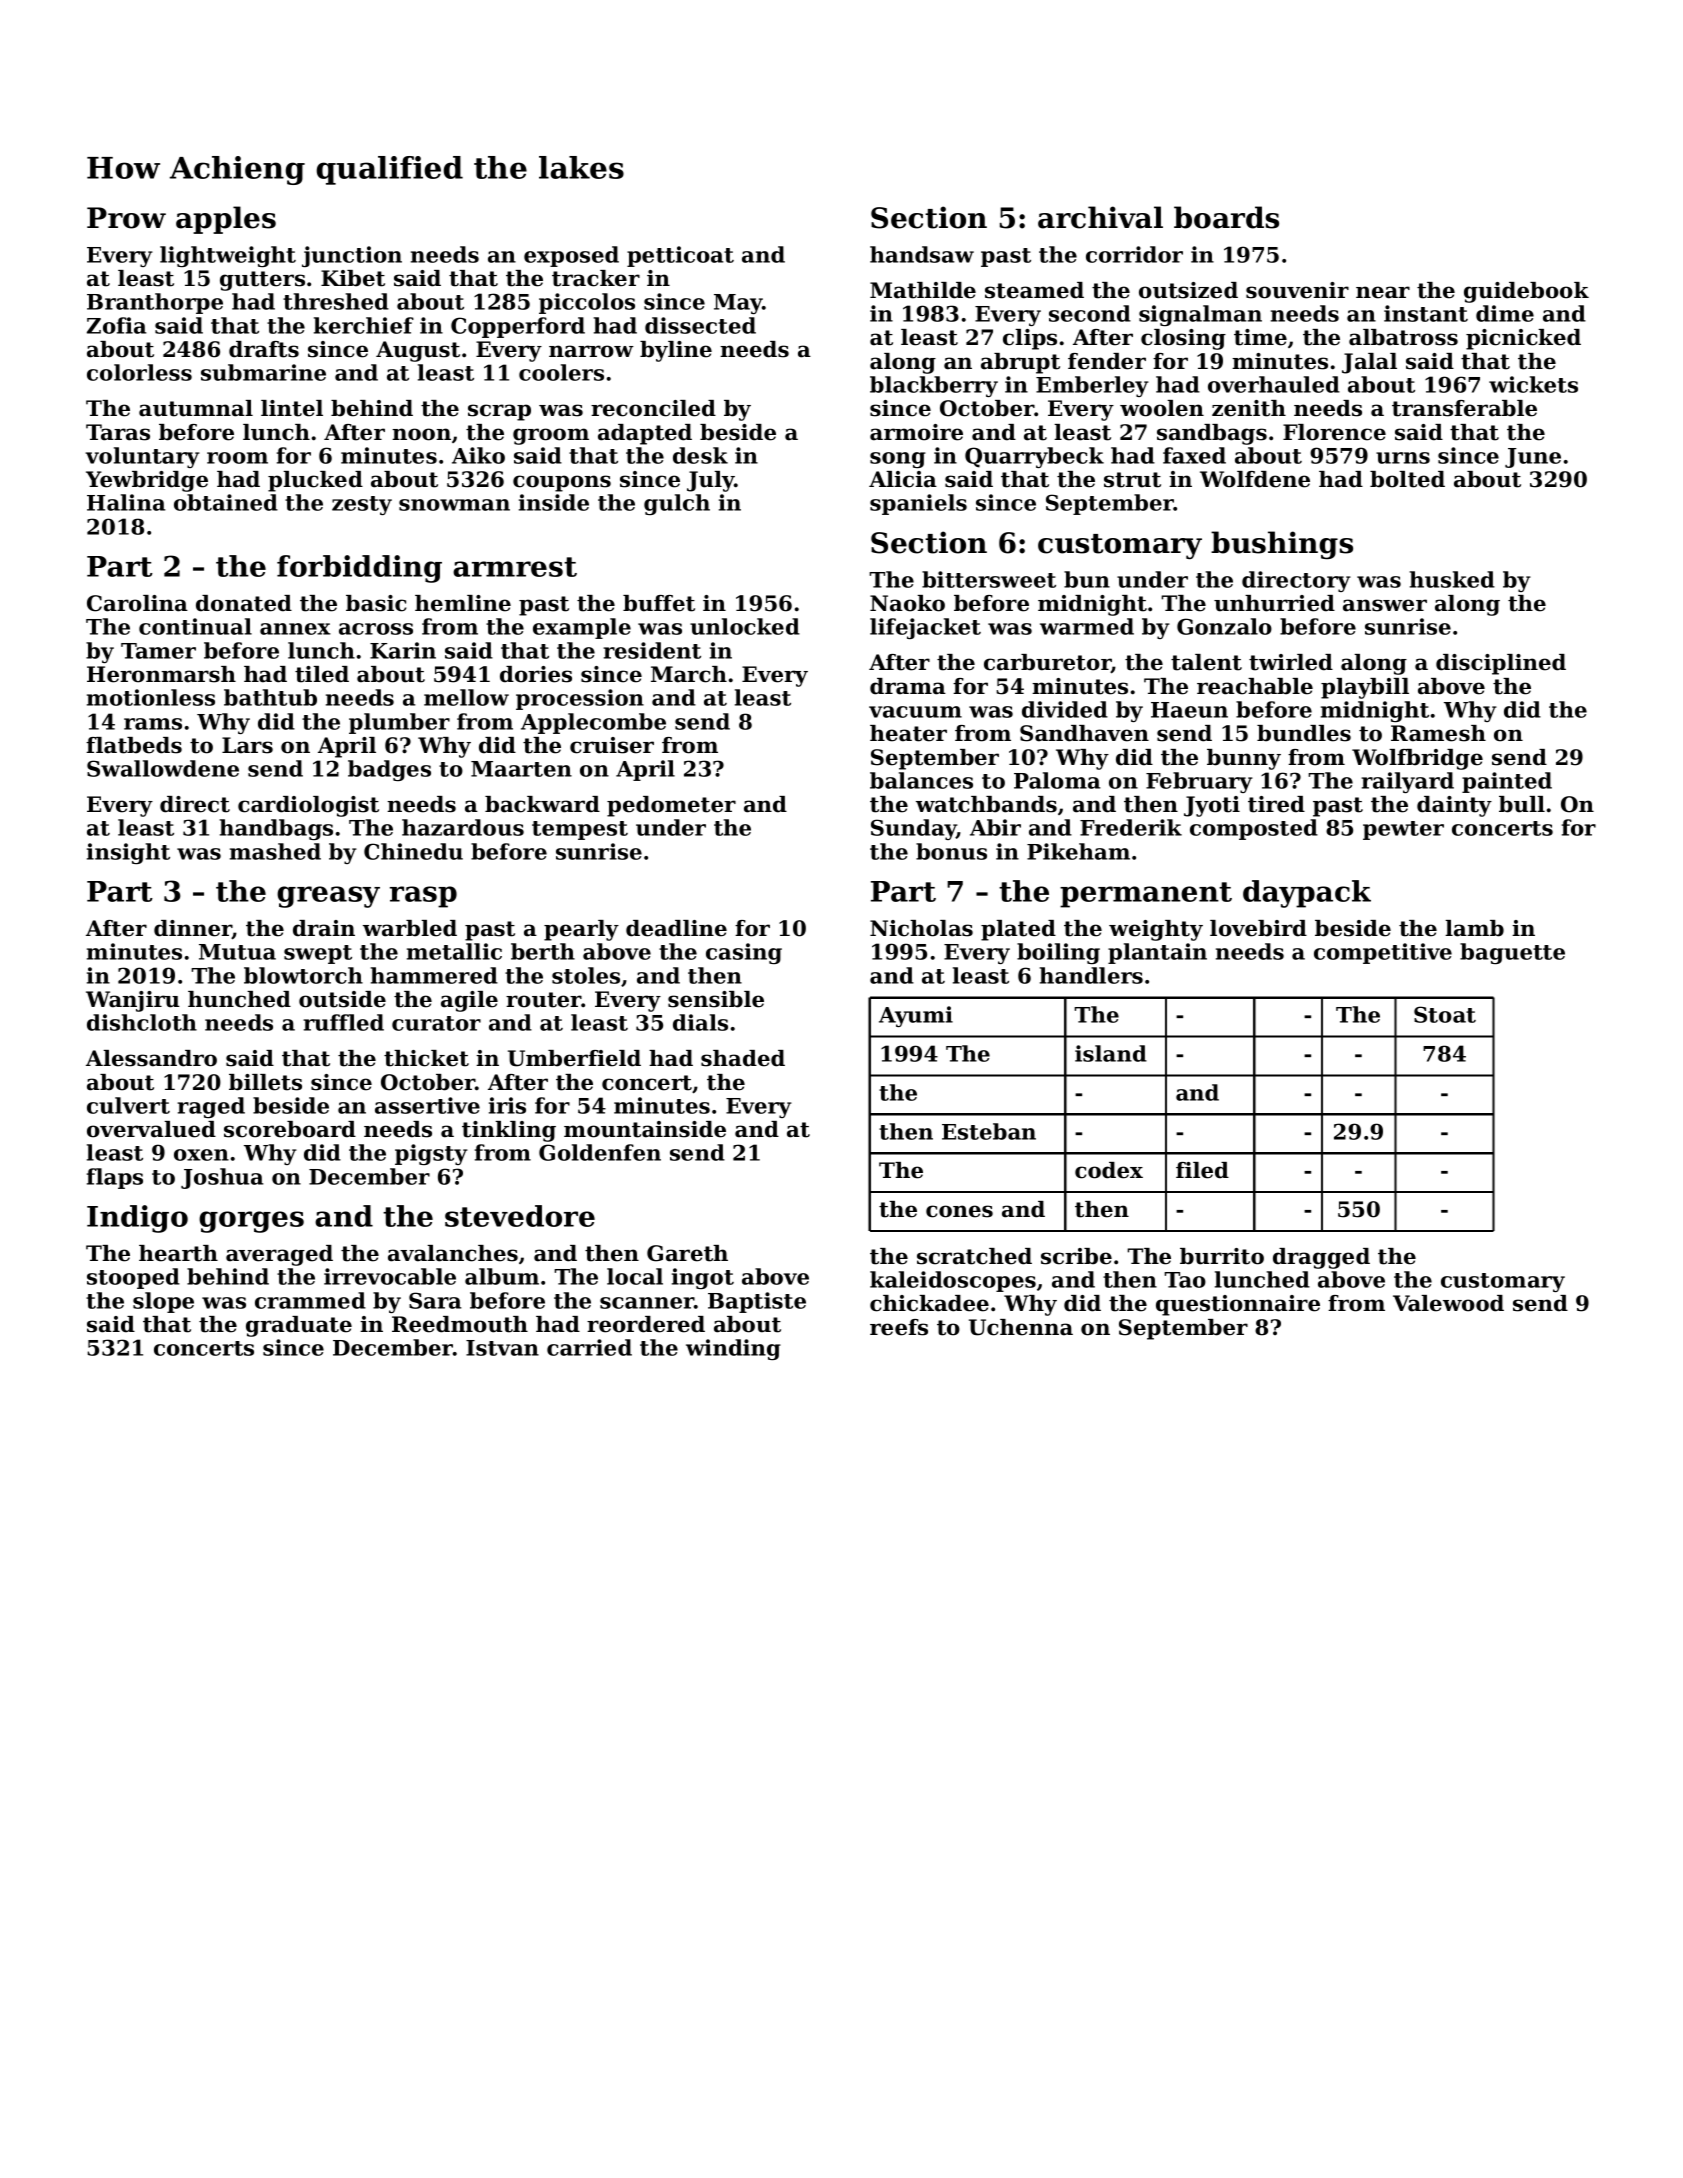 This screenshot has height=2178, width=1683. Describe the element at coordinates (1507, 782) in the screenshot. I see `painted` at that location.
